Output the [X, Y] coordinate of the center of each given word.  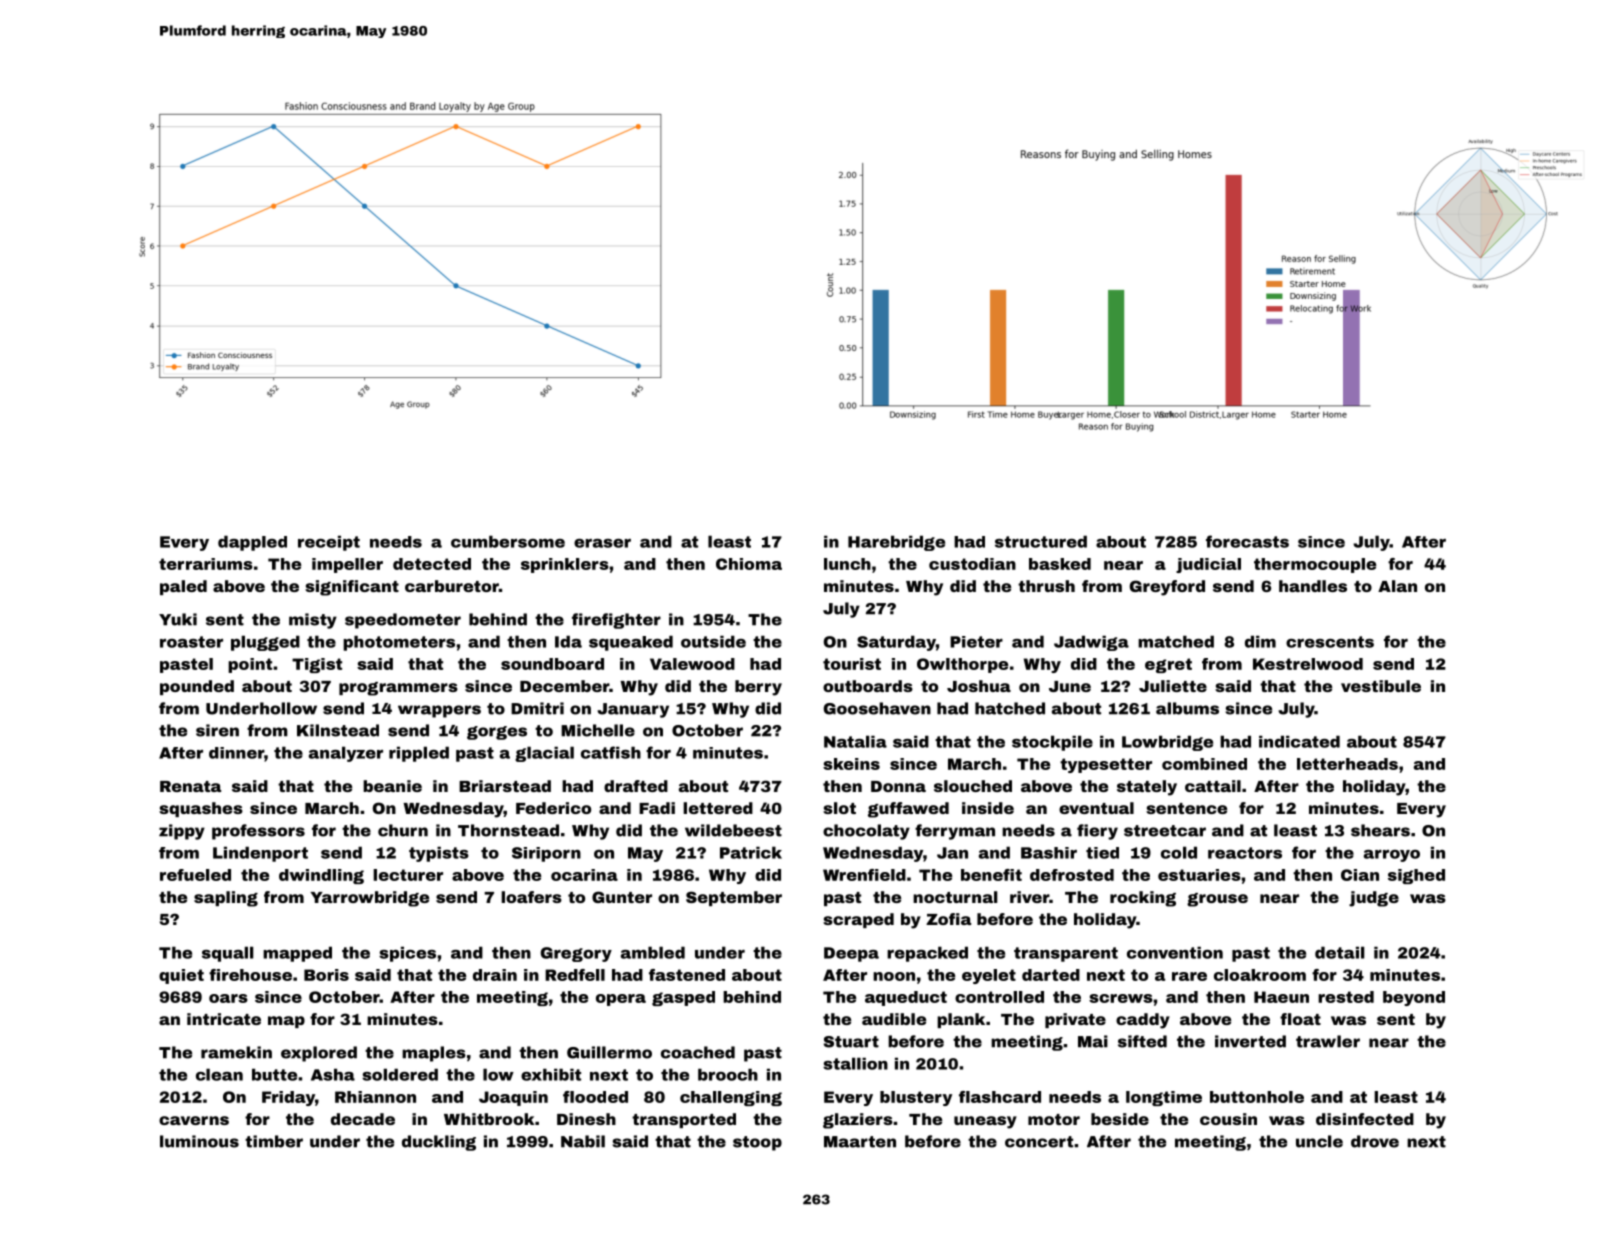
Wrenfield [864, 875]
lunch [847, 564]
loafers [531, 897]
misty [313, 621]
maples [434, 1054]
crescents [1330, 642]
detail [1339, 952]
